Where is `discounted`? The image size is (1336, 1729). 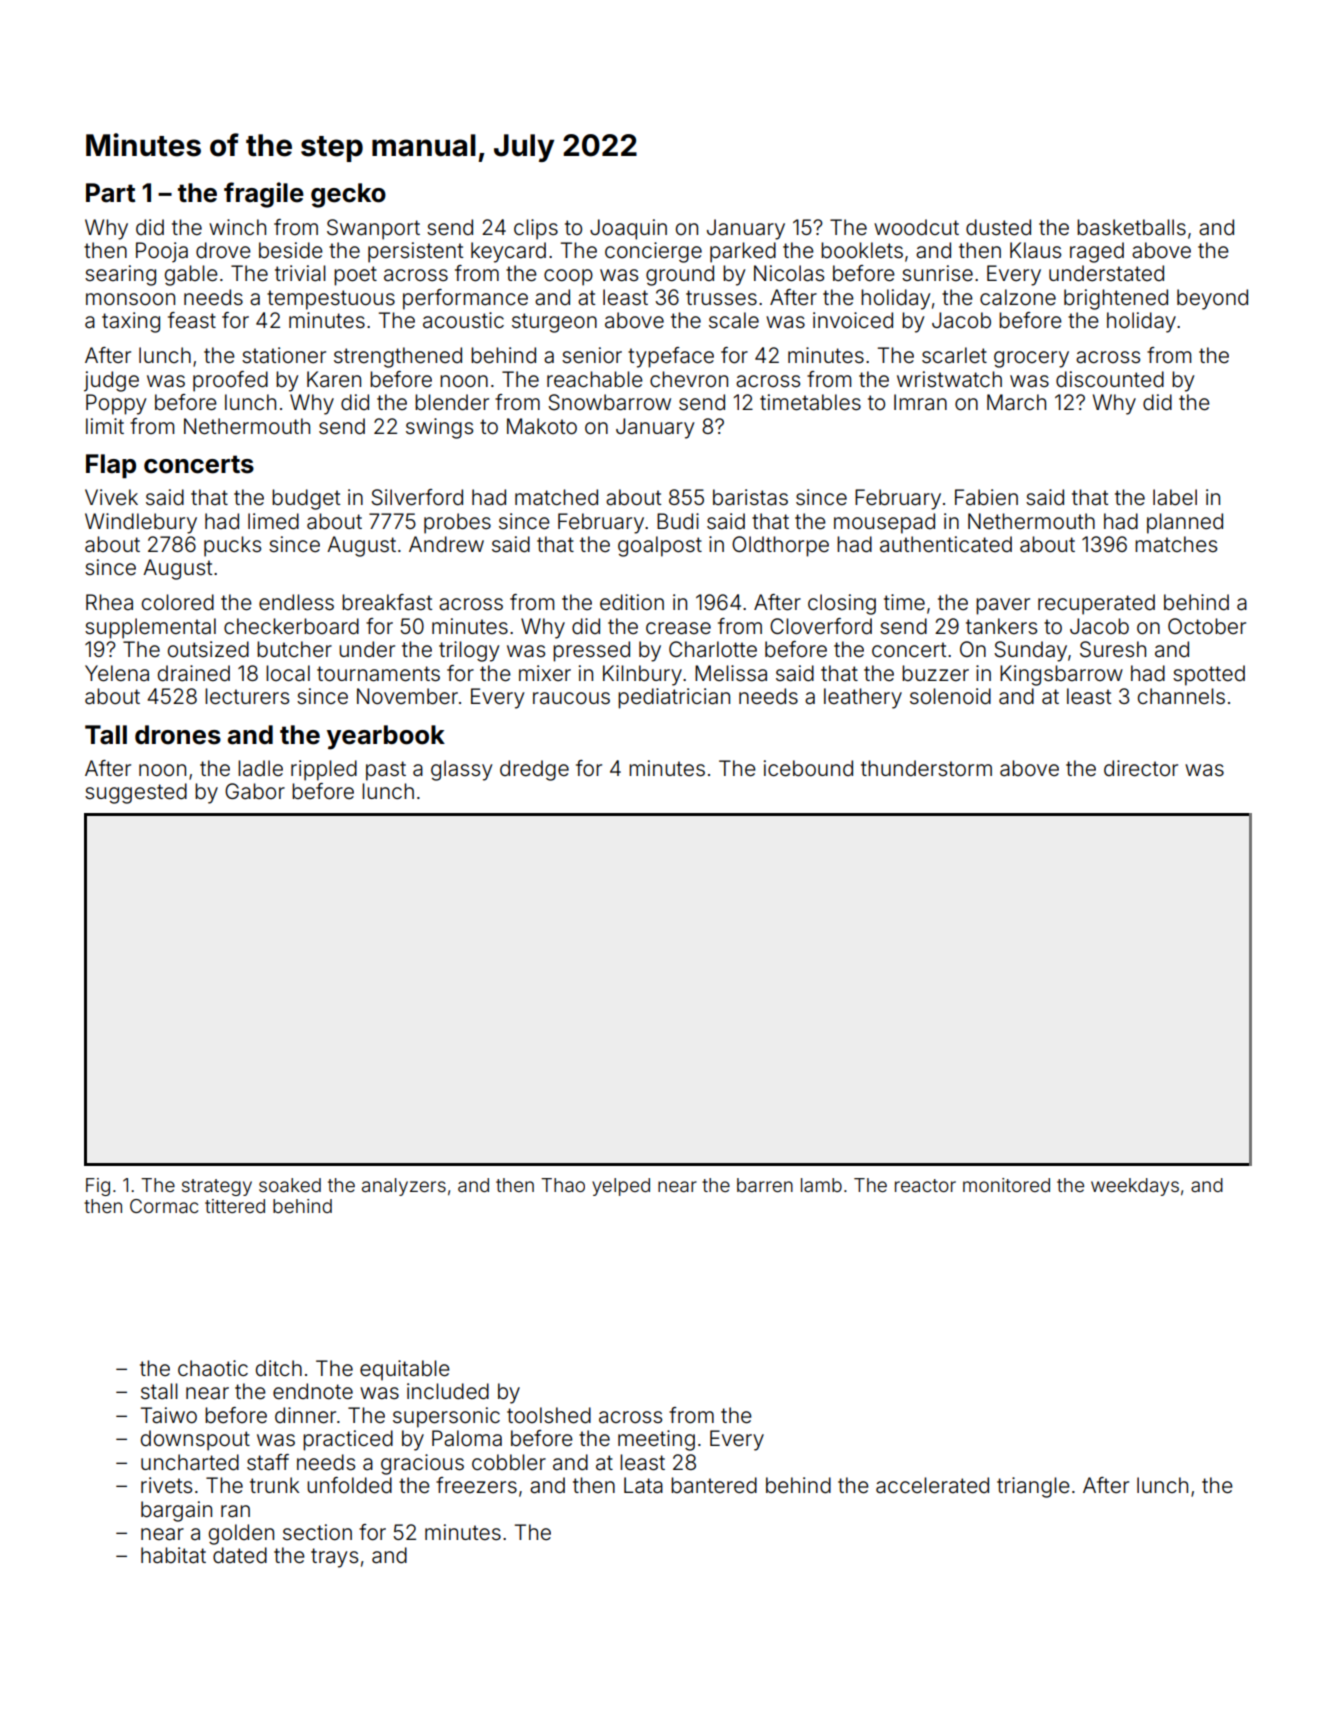 discounted is located at coordinates (1110, 379).
